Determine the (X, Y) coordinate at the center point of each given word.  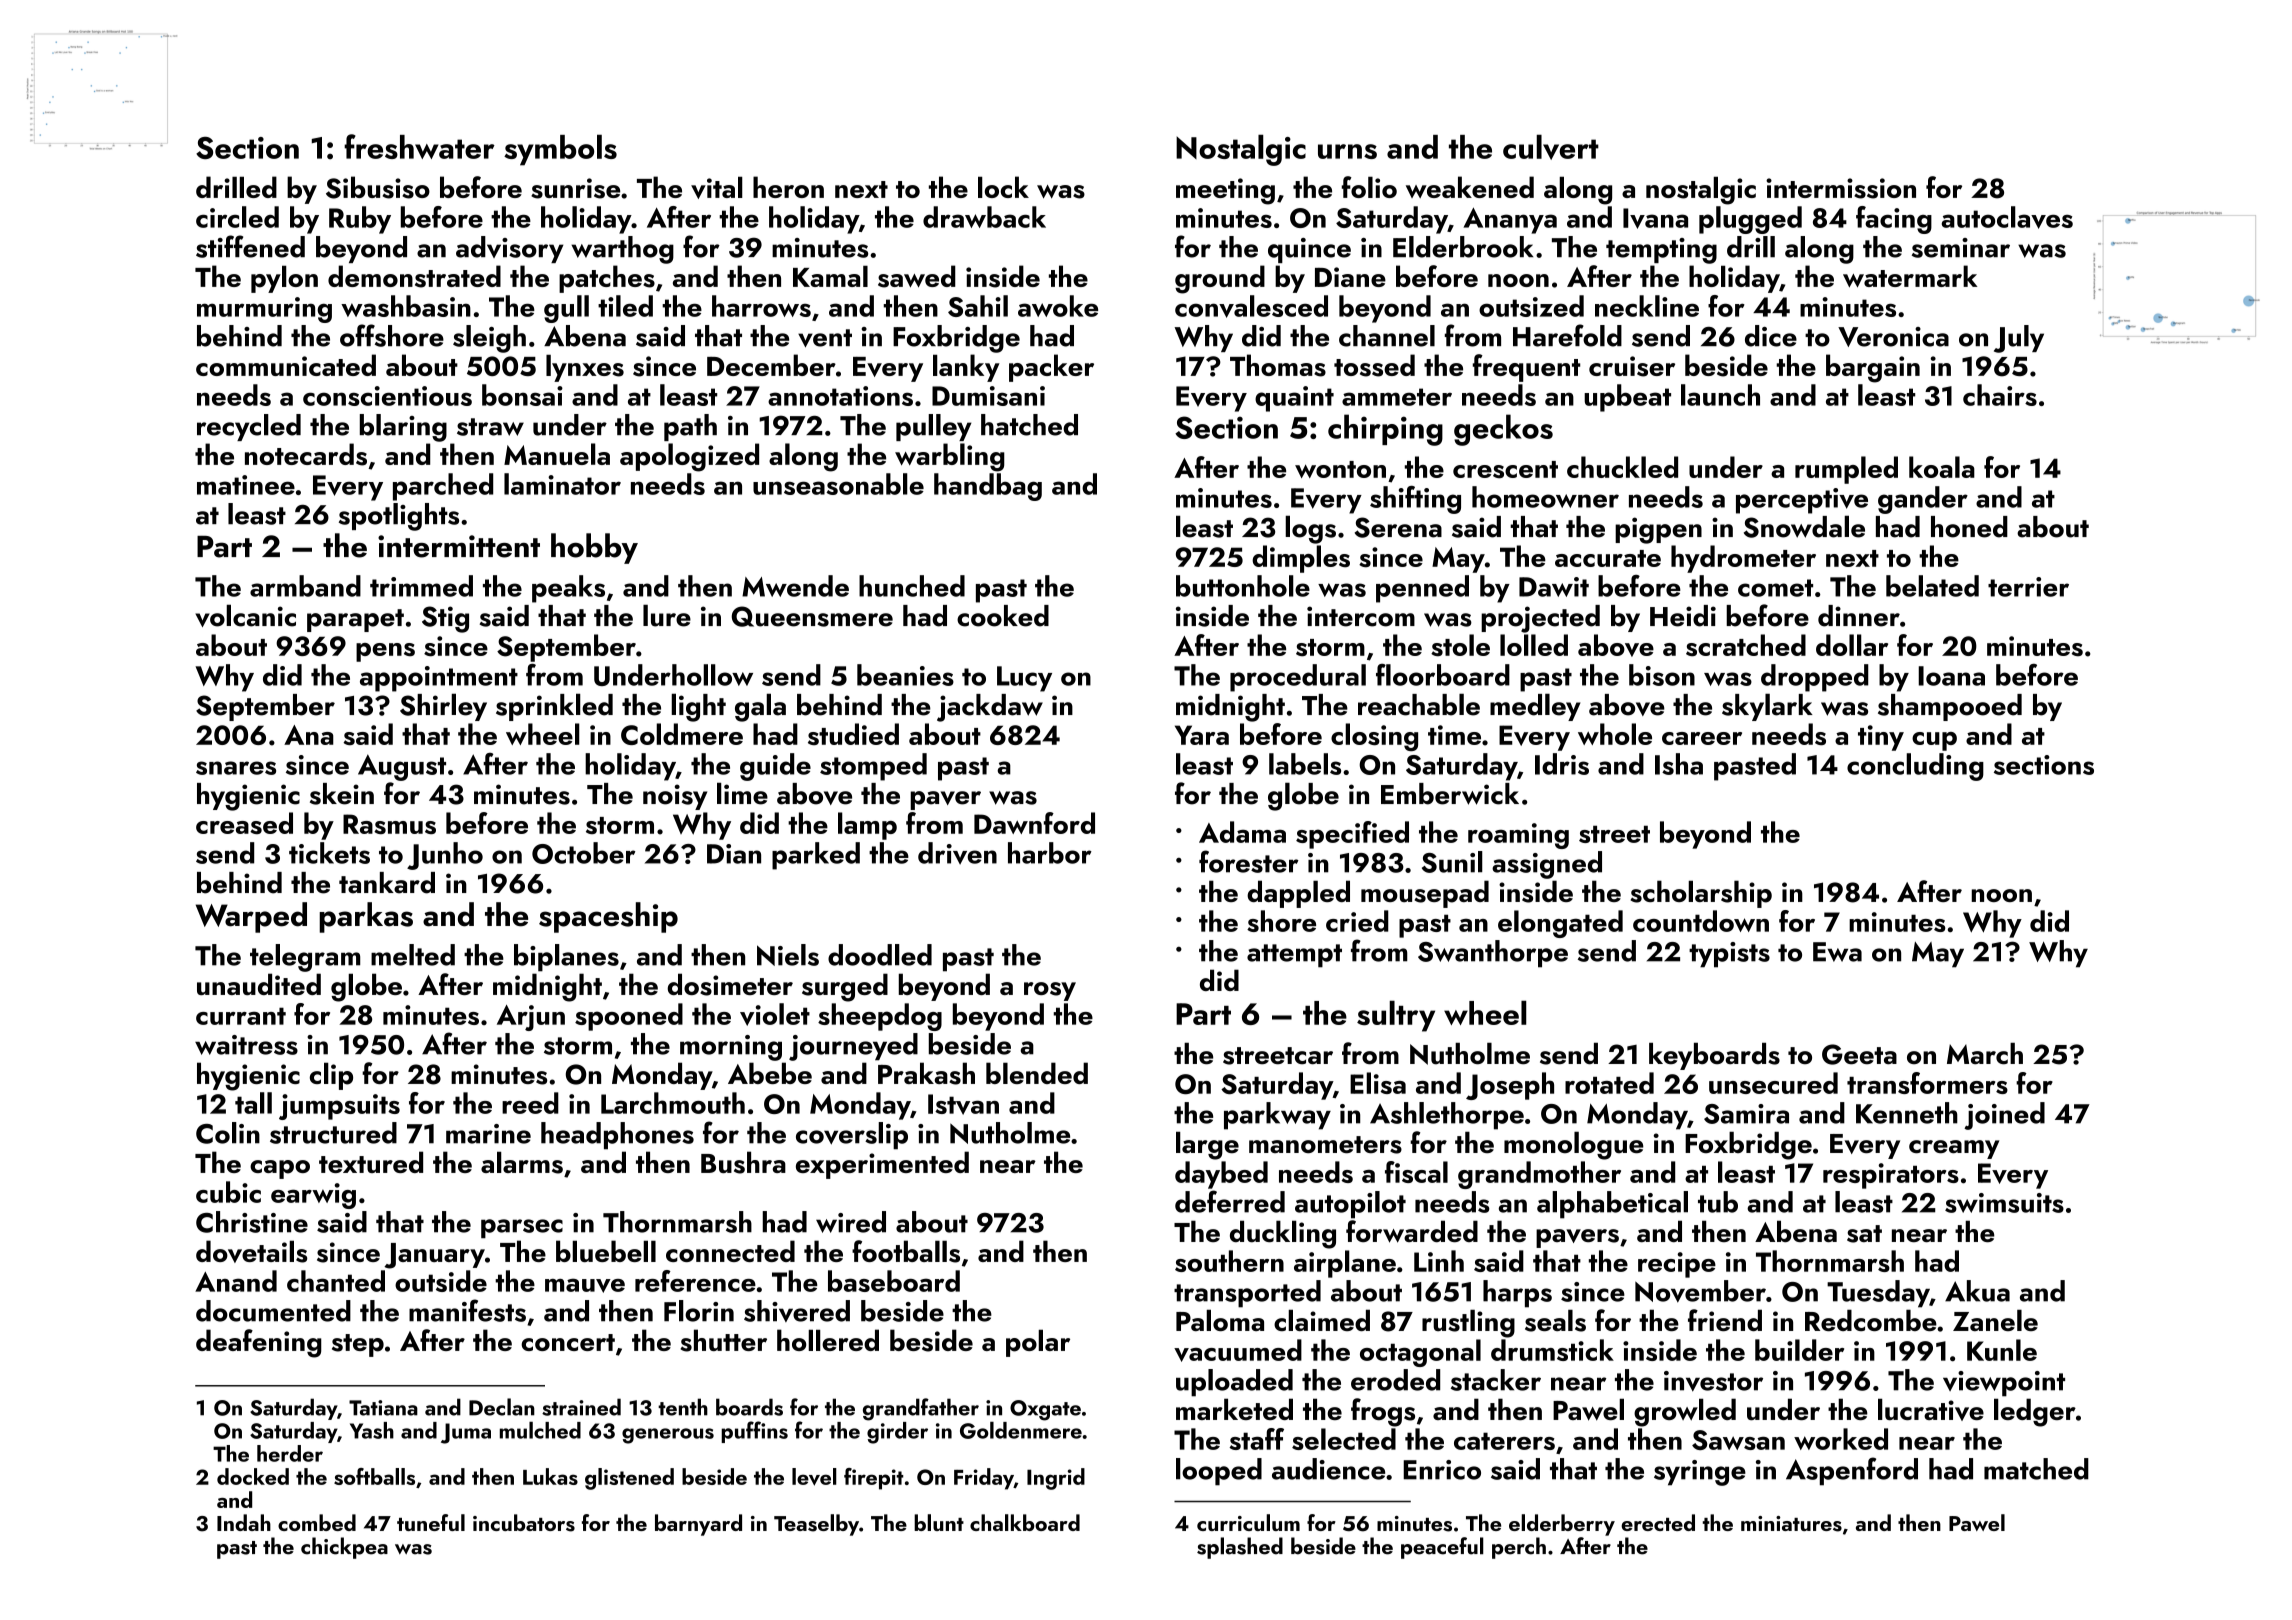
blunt (939, 1522)
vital (717, 187)
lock (1003, 187)
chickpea (344, 1548)
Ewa (1837, 952)
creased (244, 823)
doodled (880, 955)
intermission (1841, 188)
